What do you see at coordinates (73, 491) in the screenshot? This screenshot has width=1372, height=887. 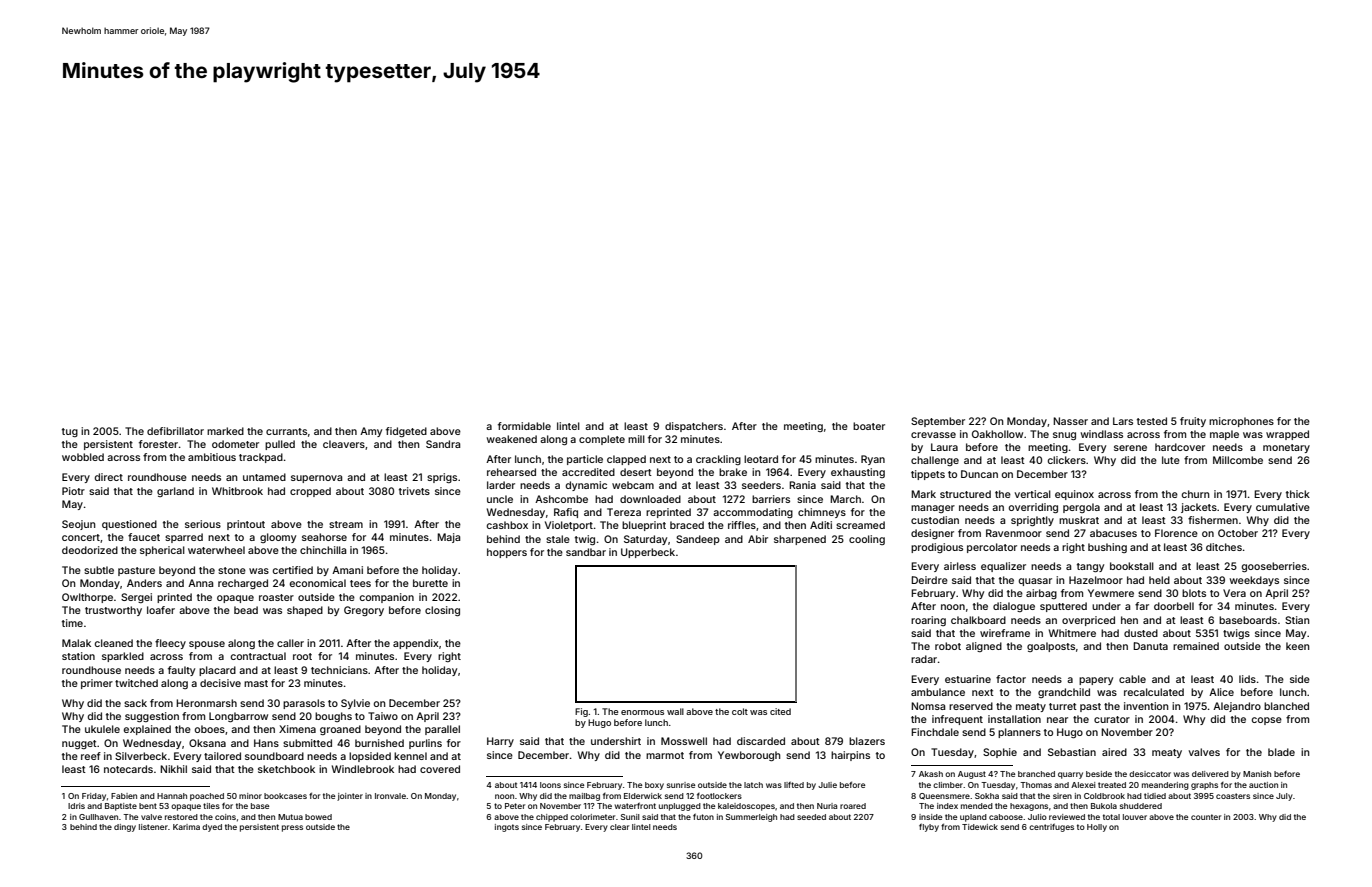 I see `Piotr` at bounding box center [73, 491].
